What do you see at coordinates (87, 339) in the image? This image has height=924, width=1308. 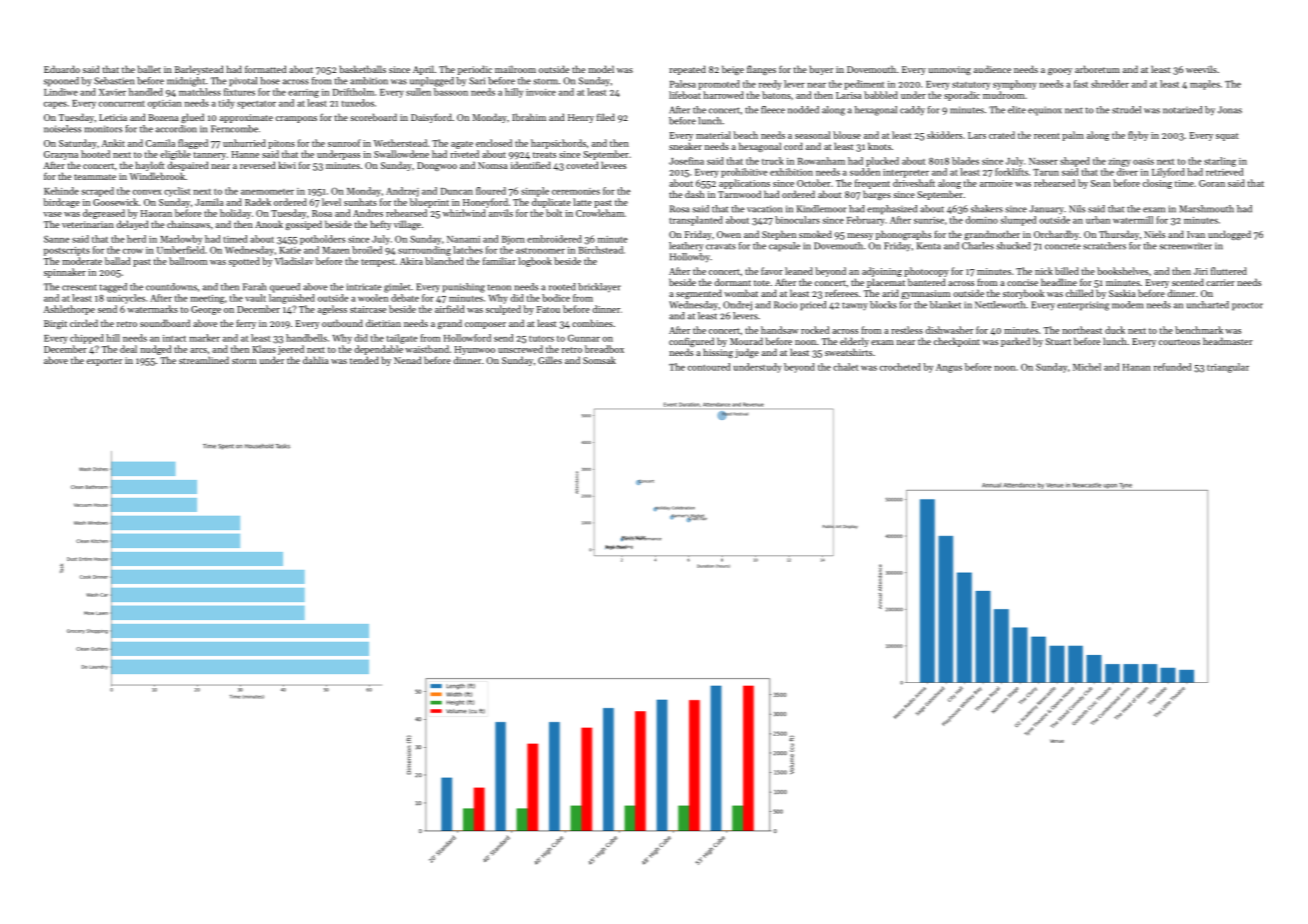 I see `chipped` at bounding box center [87, 339].
